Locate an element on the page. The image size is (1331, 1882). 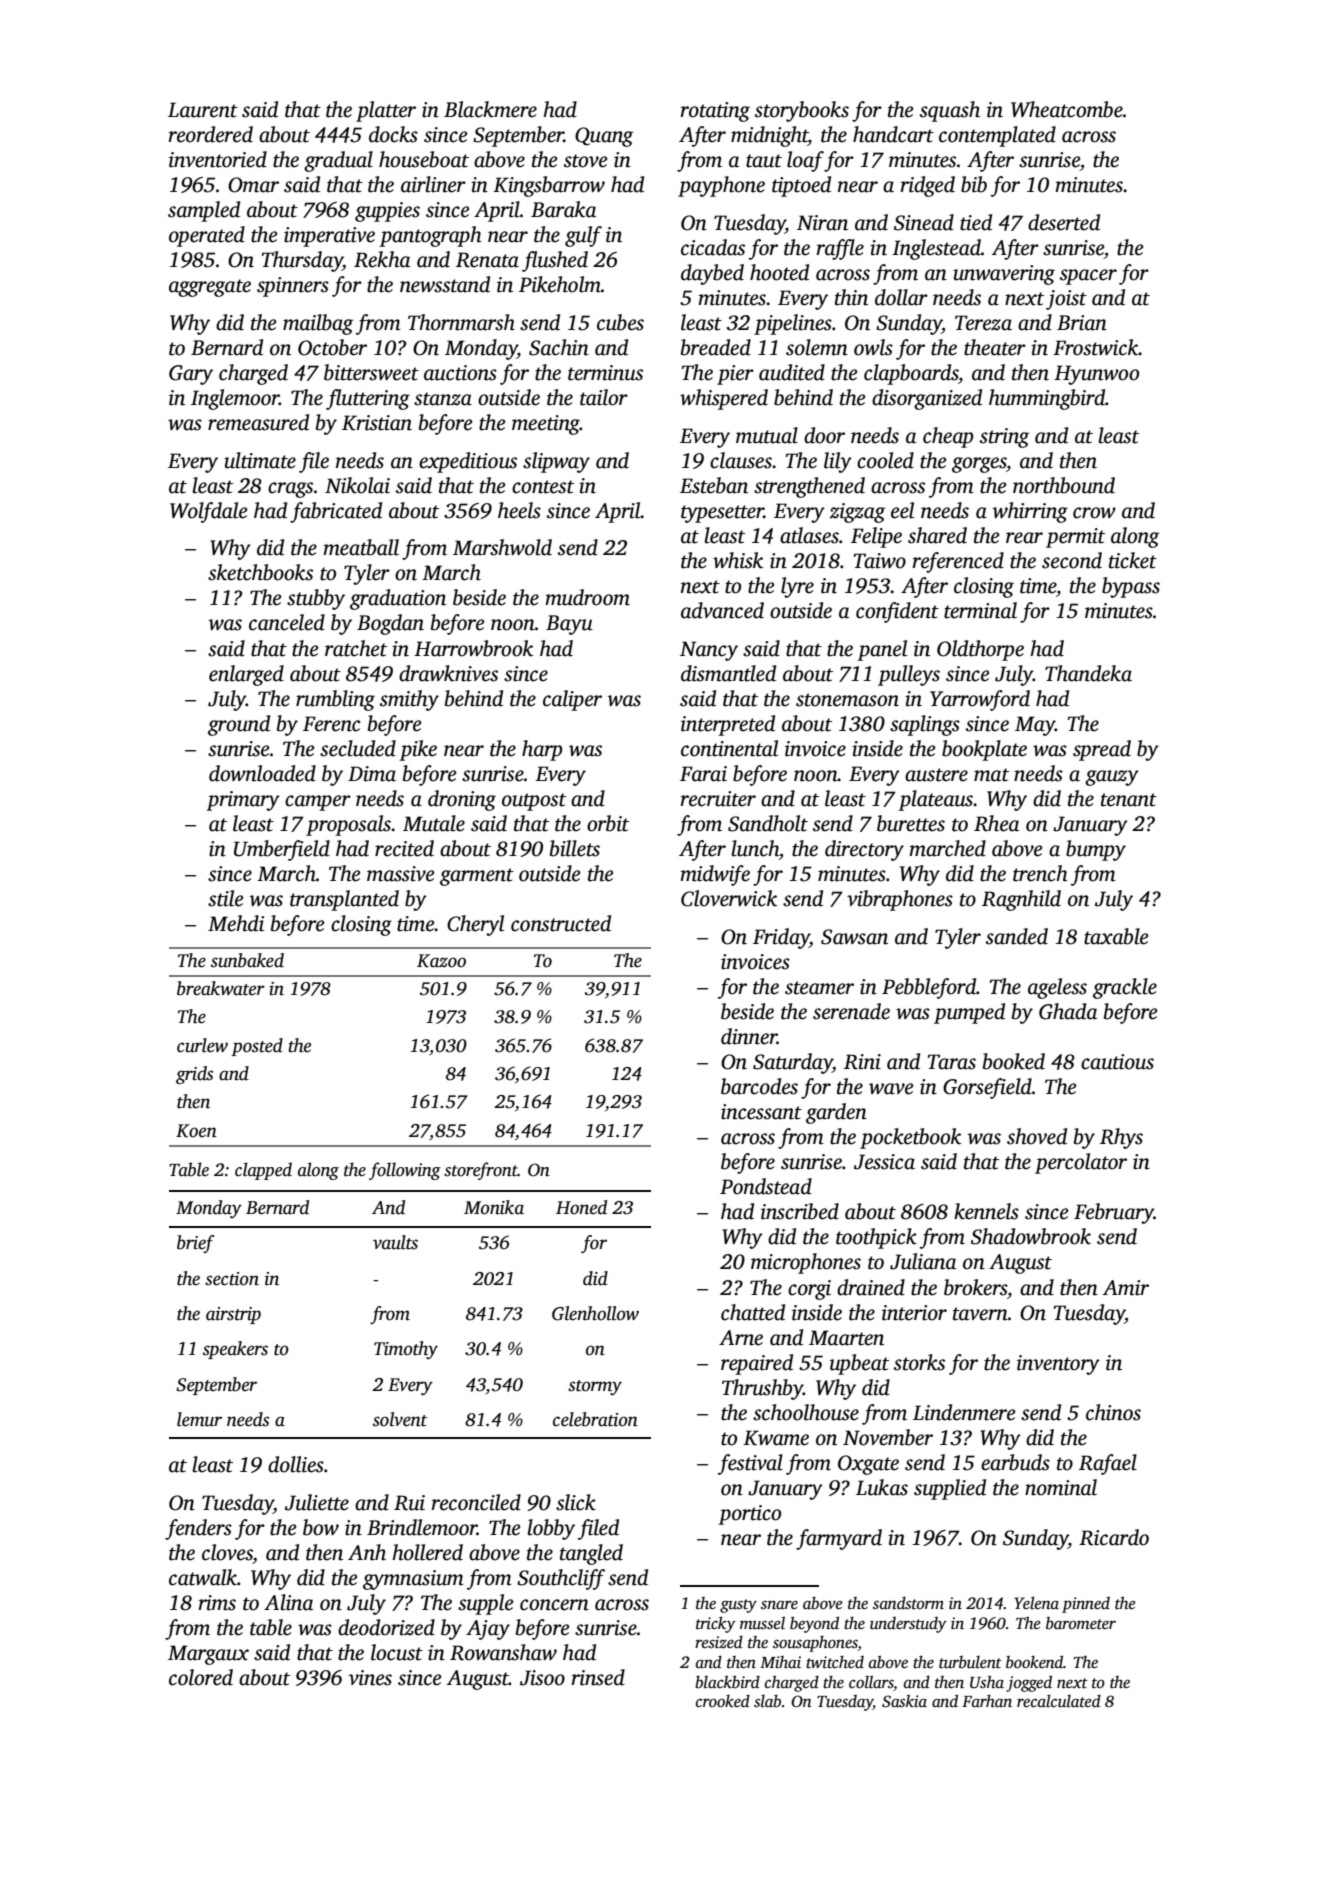
Wheatcombe is located at coordinates (1067, 109).
